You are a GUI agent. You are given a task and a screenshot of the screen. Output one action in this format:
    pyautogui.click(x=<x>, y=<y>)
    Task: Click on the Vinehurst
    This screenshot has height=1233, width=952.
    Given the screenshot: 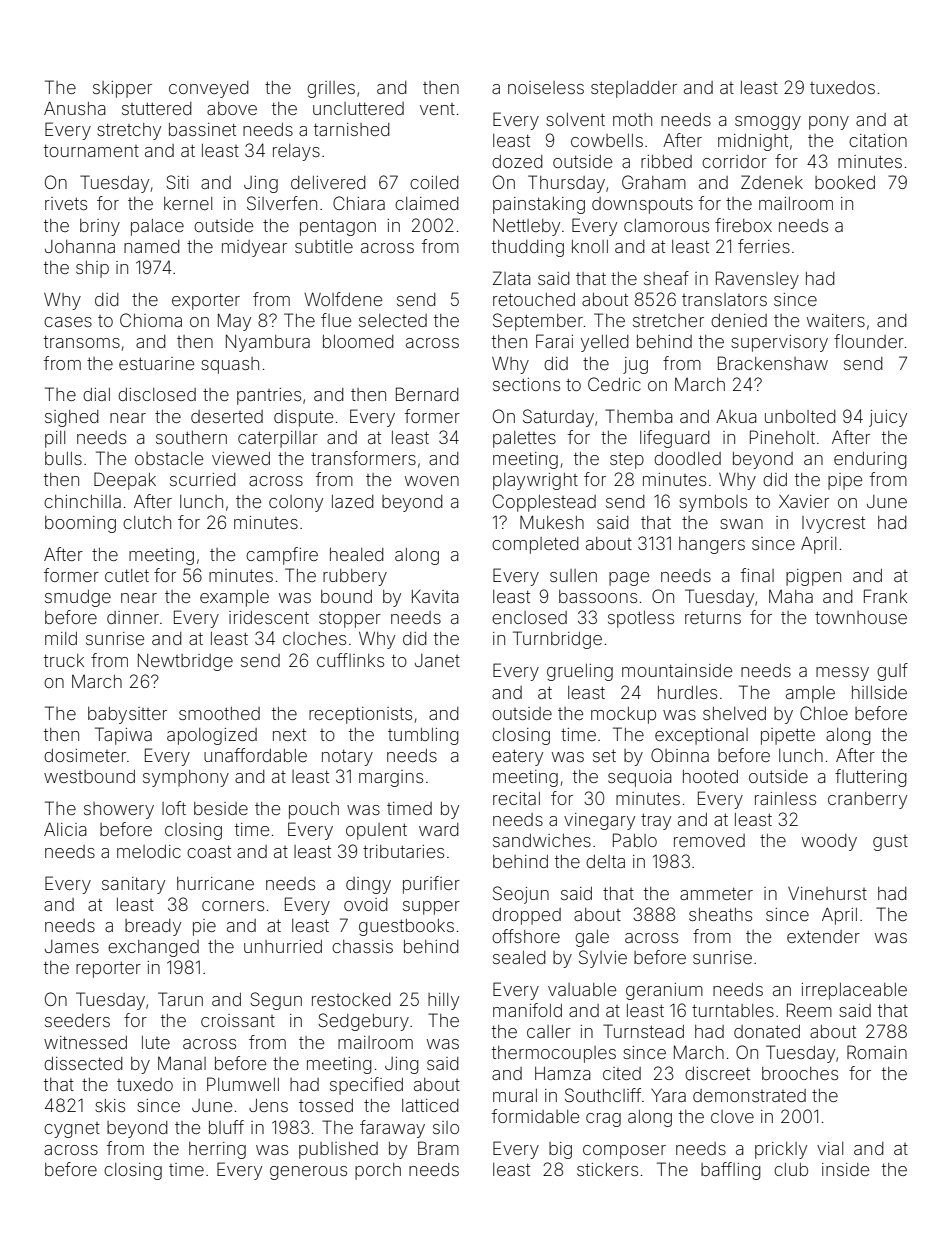 What is the action you would take?
    pyautogui.click(x=827, y=893)
